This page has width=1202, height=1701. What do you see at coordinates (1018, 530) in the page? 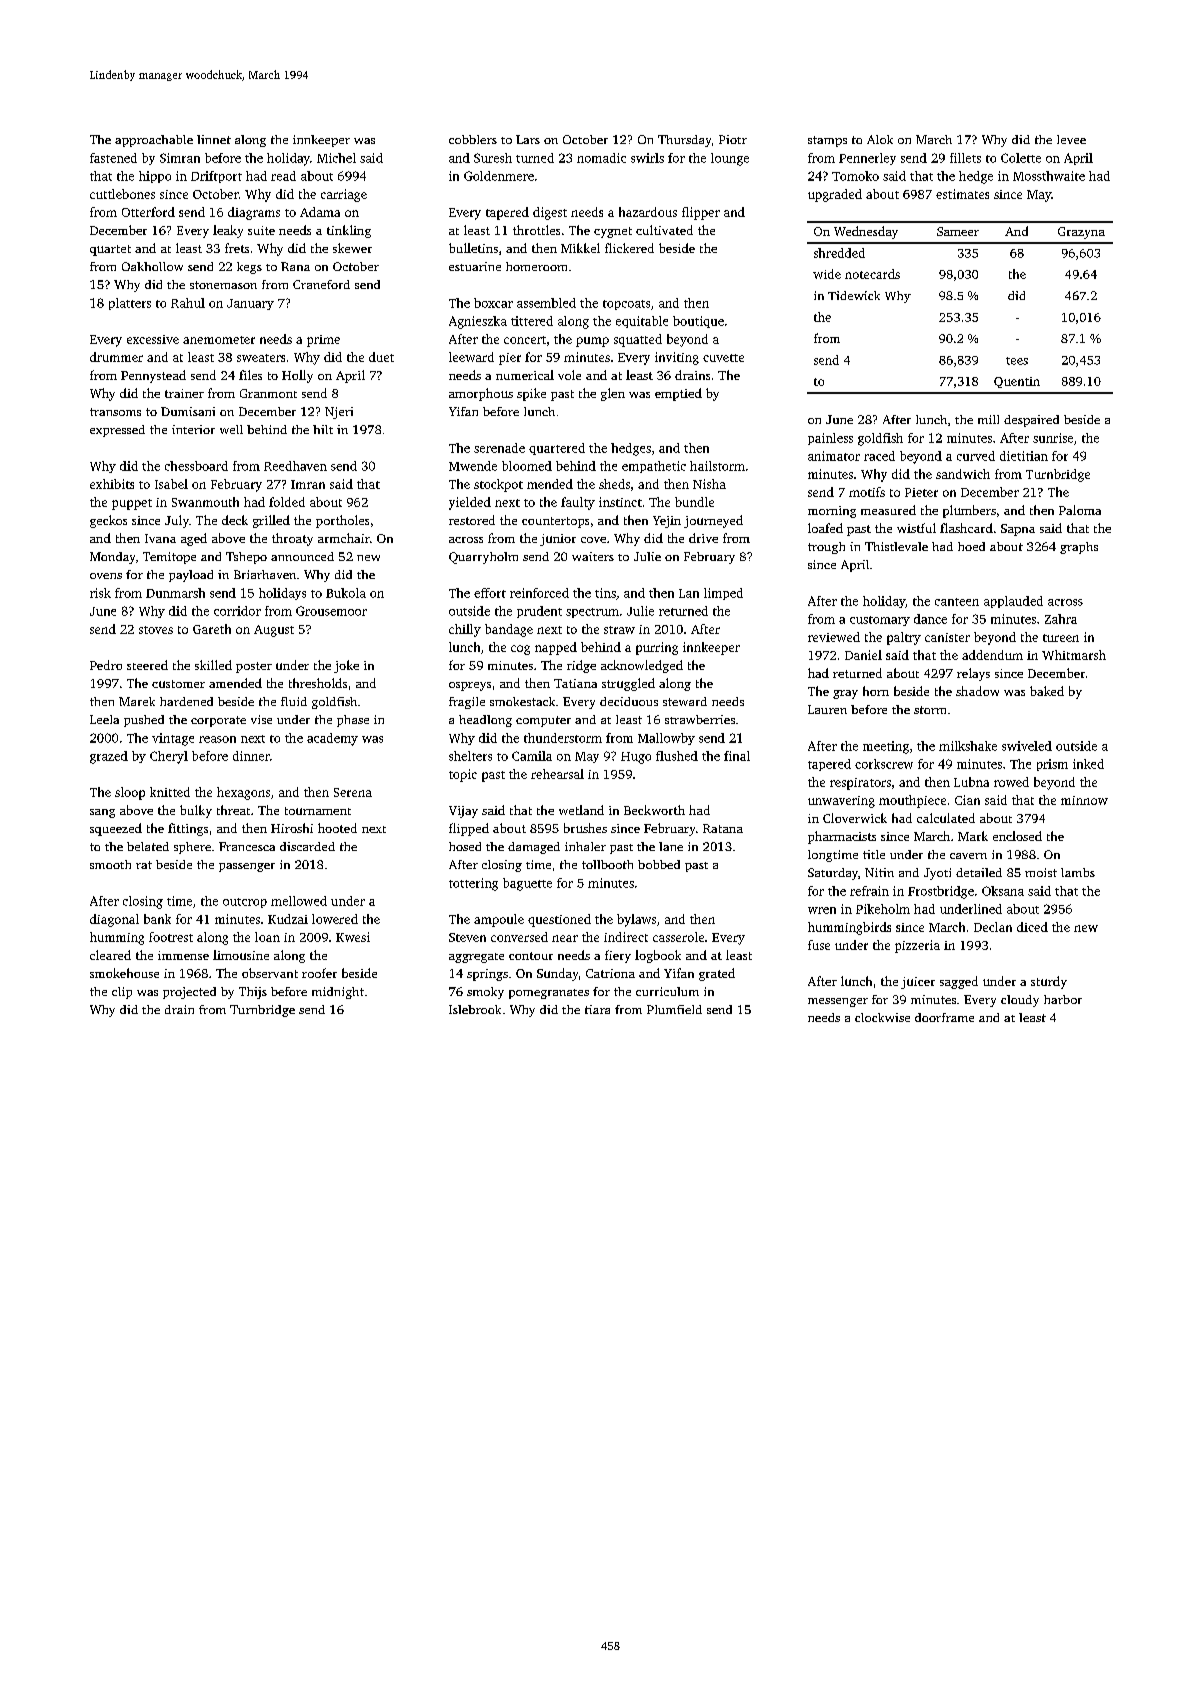
I see `Sapna` at bounding box center [1018, 530].
